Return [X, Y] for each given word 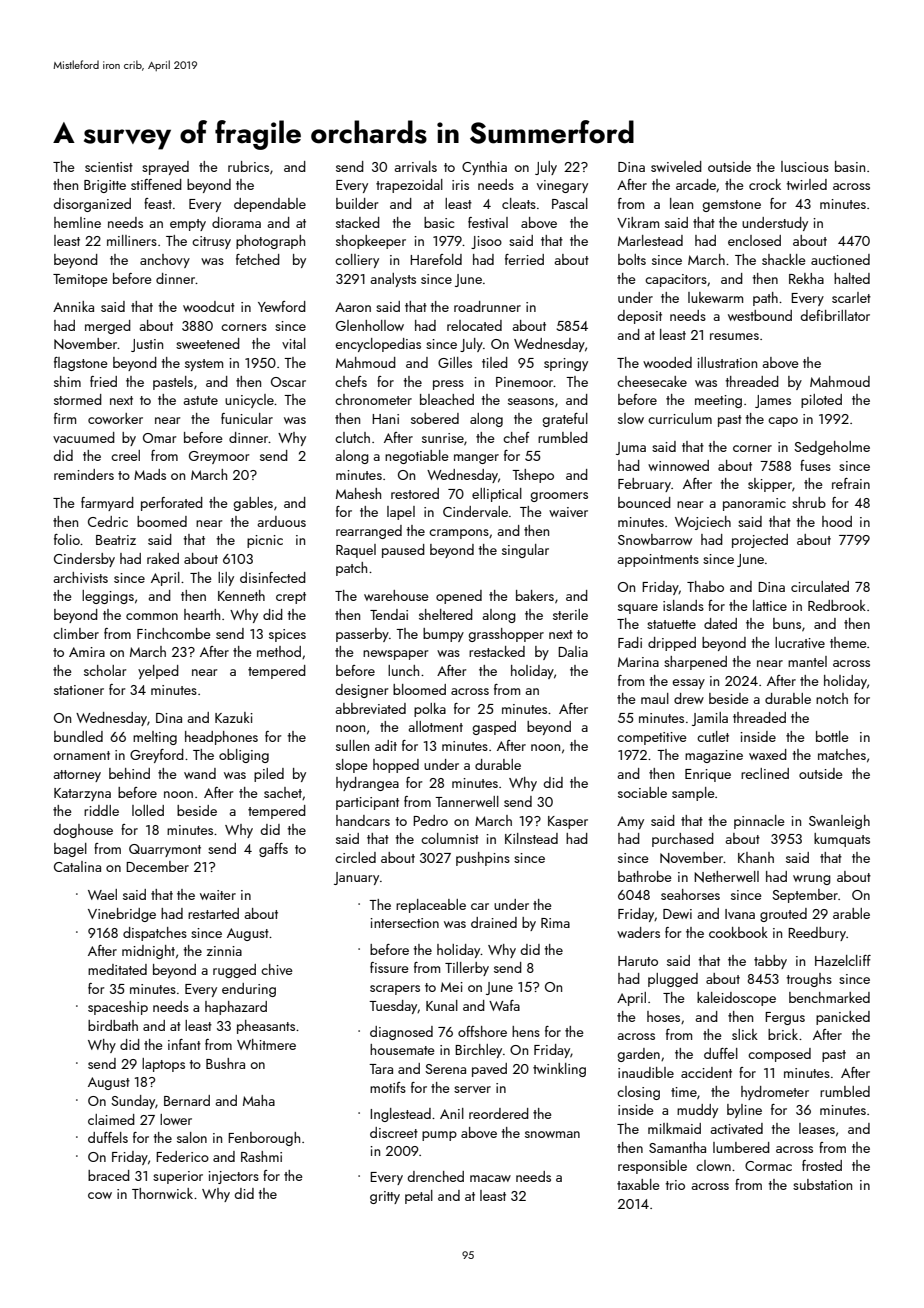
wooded [667, 362]
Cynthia [484, 168]
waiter [218, 895]
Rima [555, 923]
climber [76, 633]
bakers [535, 595]
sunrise [443, 438]
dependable [270, 205]
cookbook [738, 932]
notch [832, 698]
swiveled [676, 166]
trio [675, 1185]
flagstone [81, 364]
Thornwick [162, 1193]
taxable [638, 1184]
